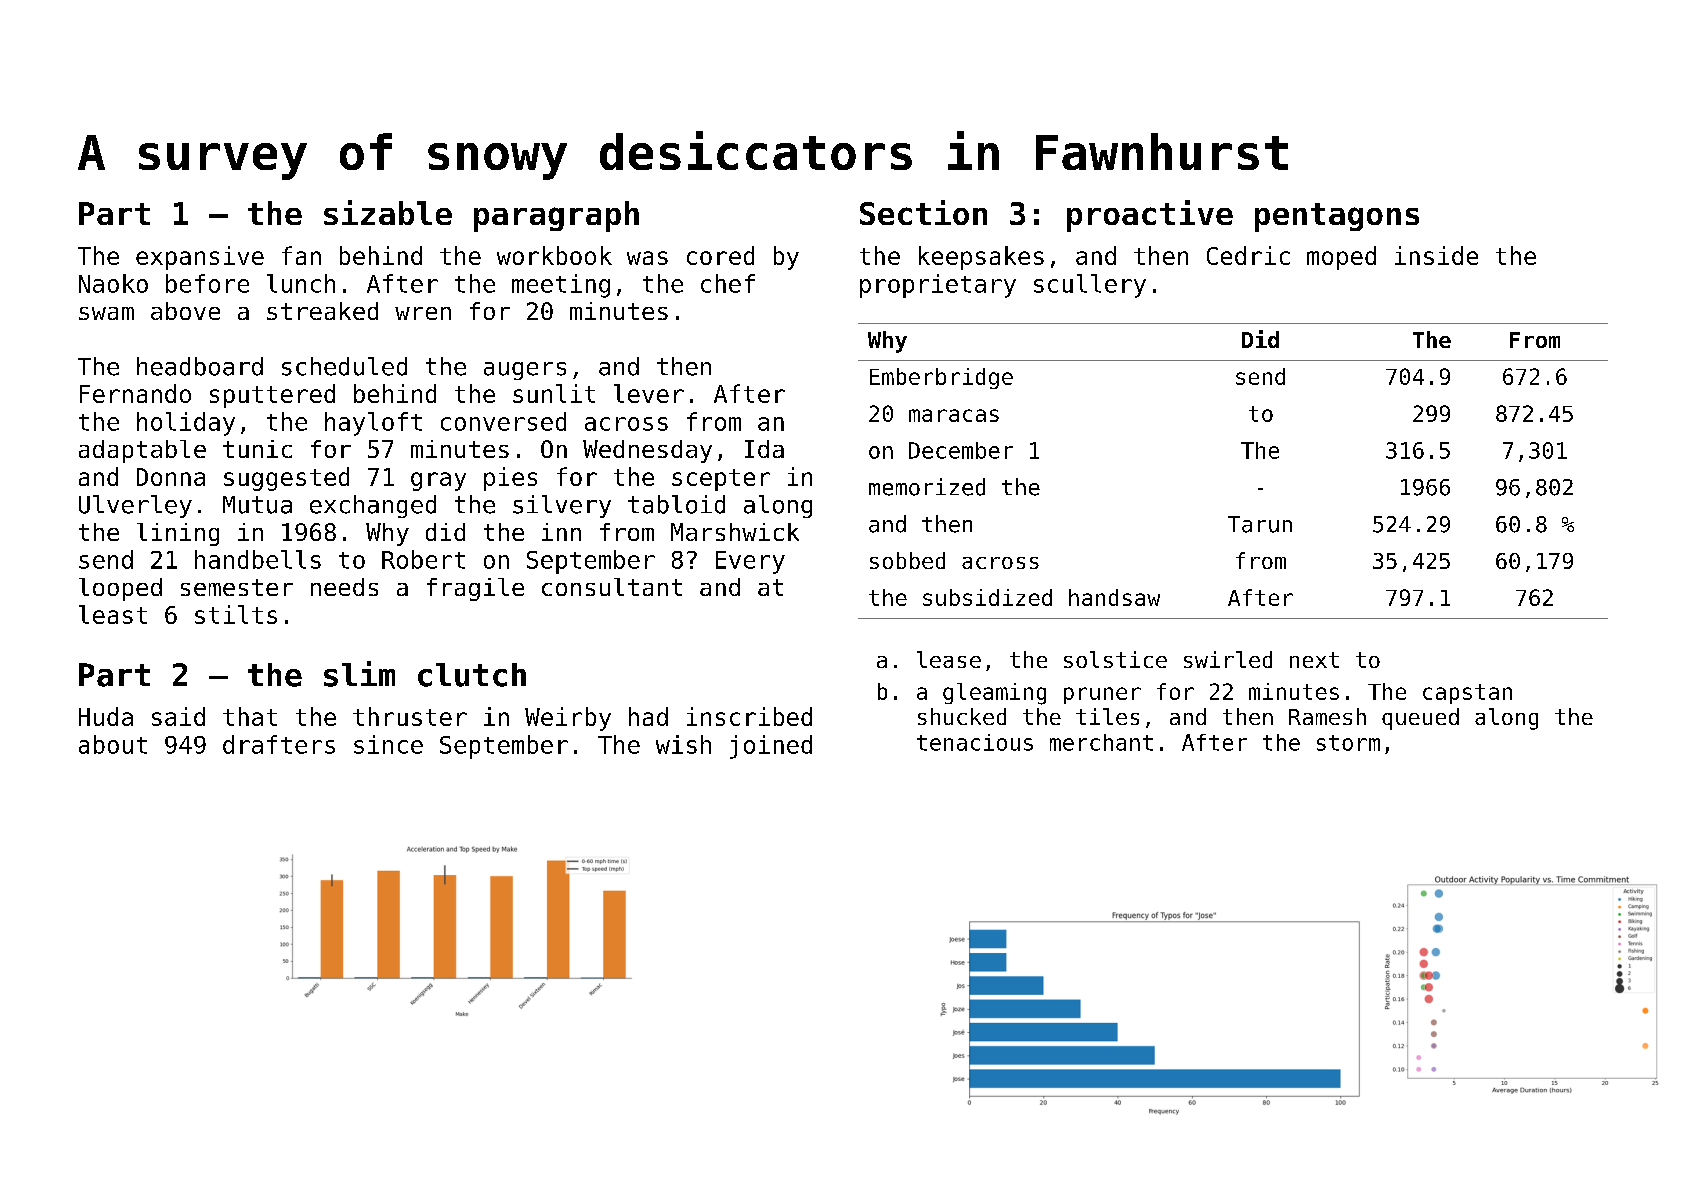  What do you see at coordinates (1337, 217) in the page?
I see `pentagons` at bounding box center [1337, 217].
